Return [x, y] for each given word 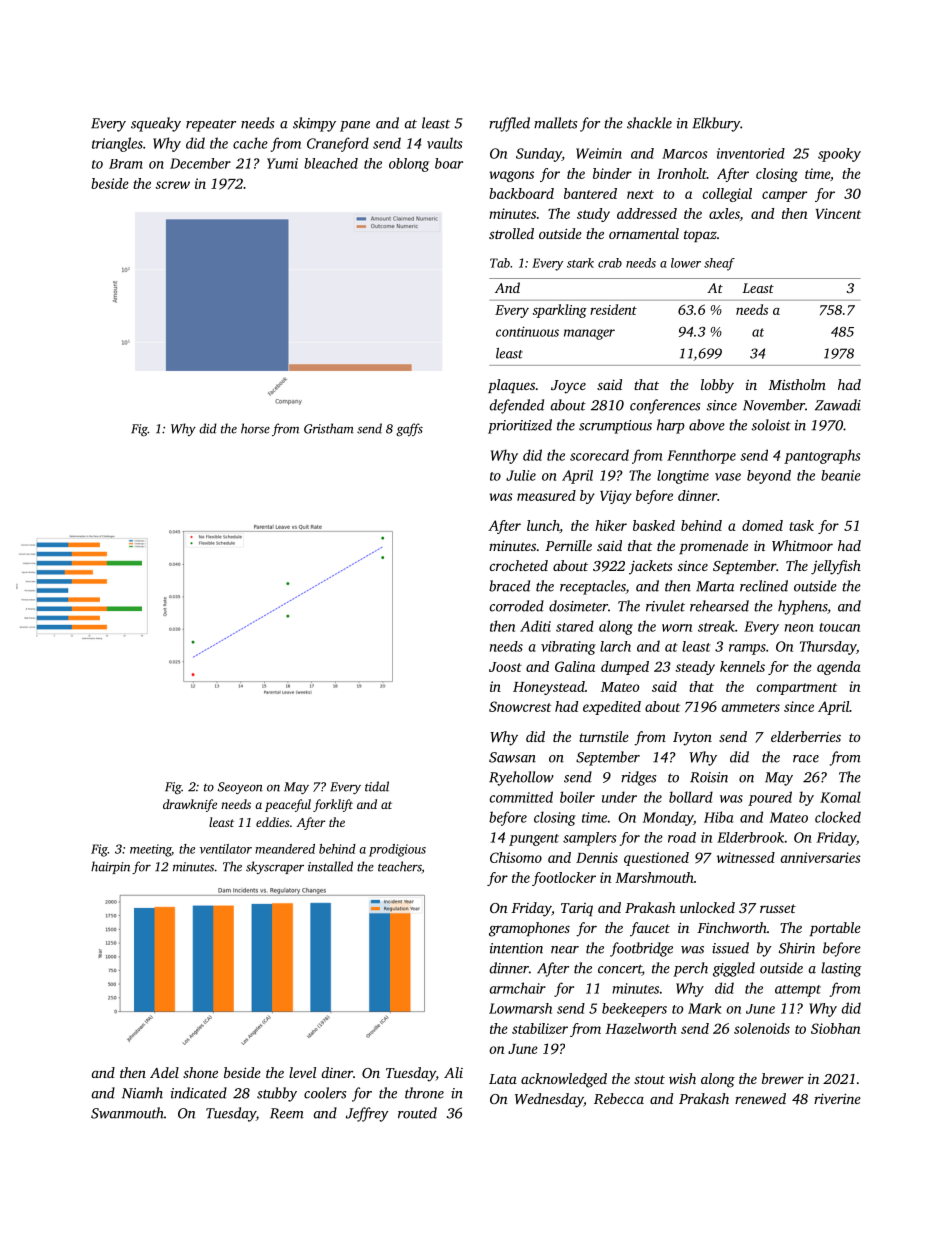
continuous [527, 331]
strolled [511, 233]
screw [172, 185]
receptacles [593, 587]
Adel [164, 1072]
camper [784, 196]
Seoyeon [240, 788]
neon [799, 628]
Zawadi [838, 405]
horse [255, 428]
